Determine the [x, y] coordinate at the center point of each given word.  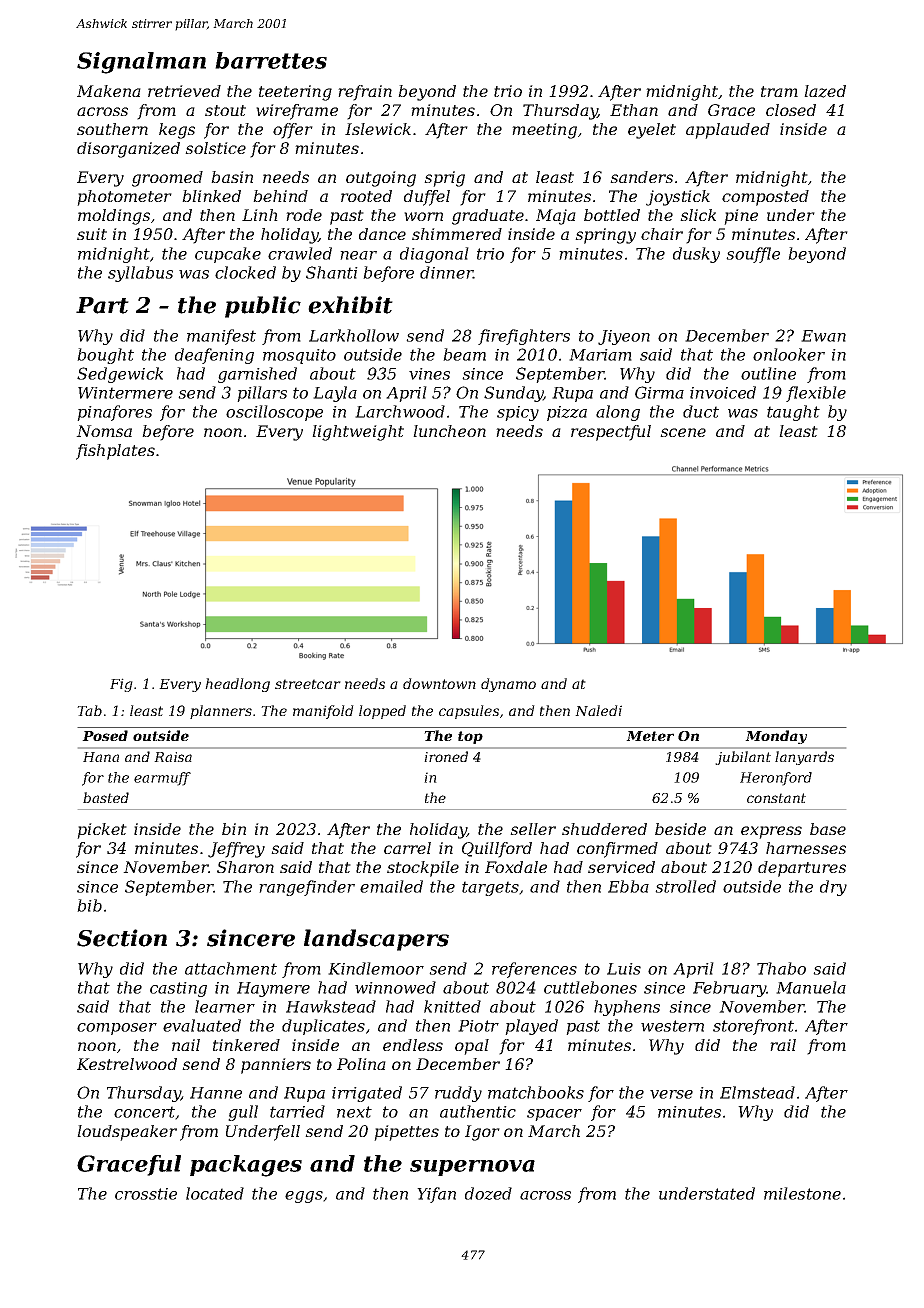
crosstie [146, 1194]
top [470, 737]
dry [833, 888]
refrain [365, 93]
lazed [825, 91]
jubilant [743, 758]
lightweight [358, 433]
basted [106, 797]
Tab [89, 710]
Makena [109, 91]
